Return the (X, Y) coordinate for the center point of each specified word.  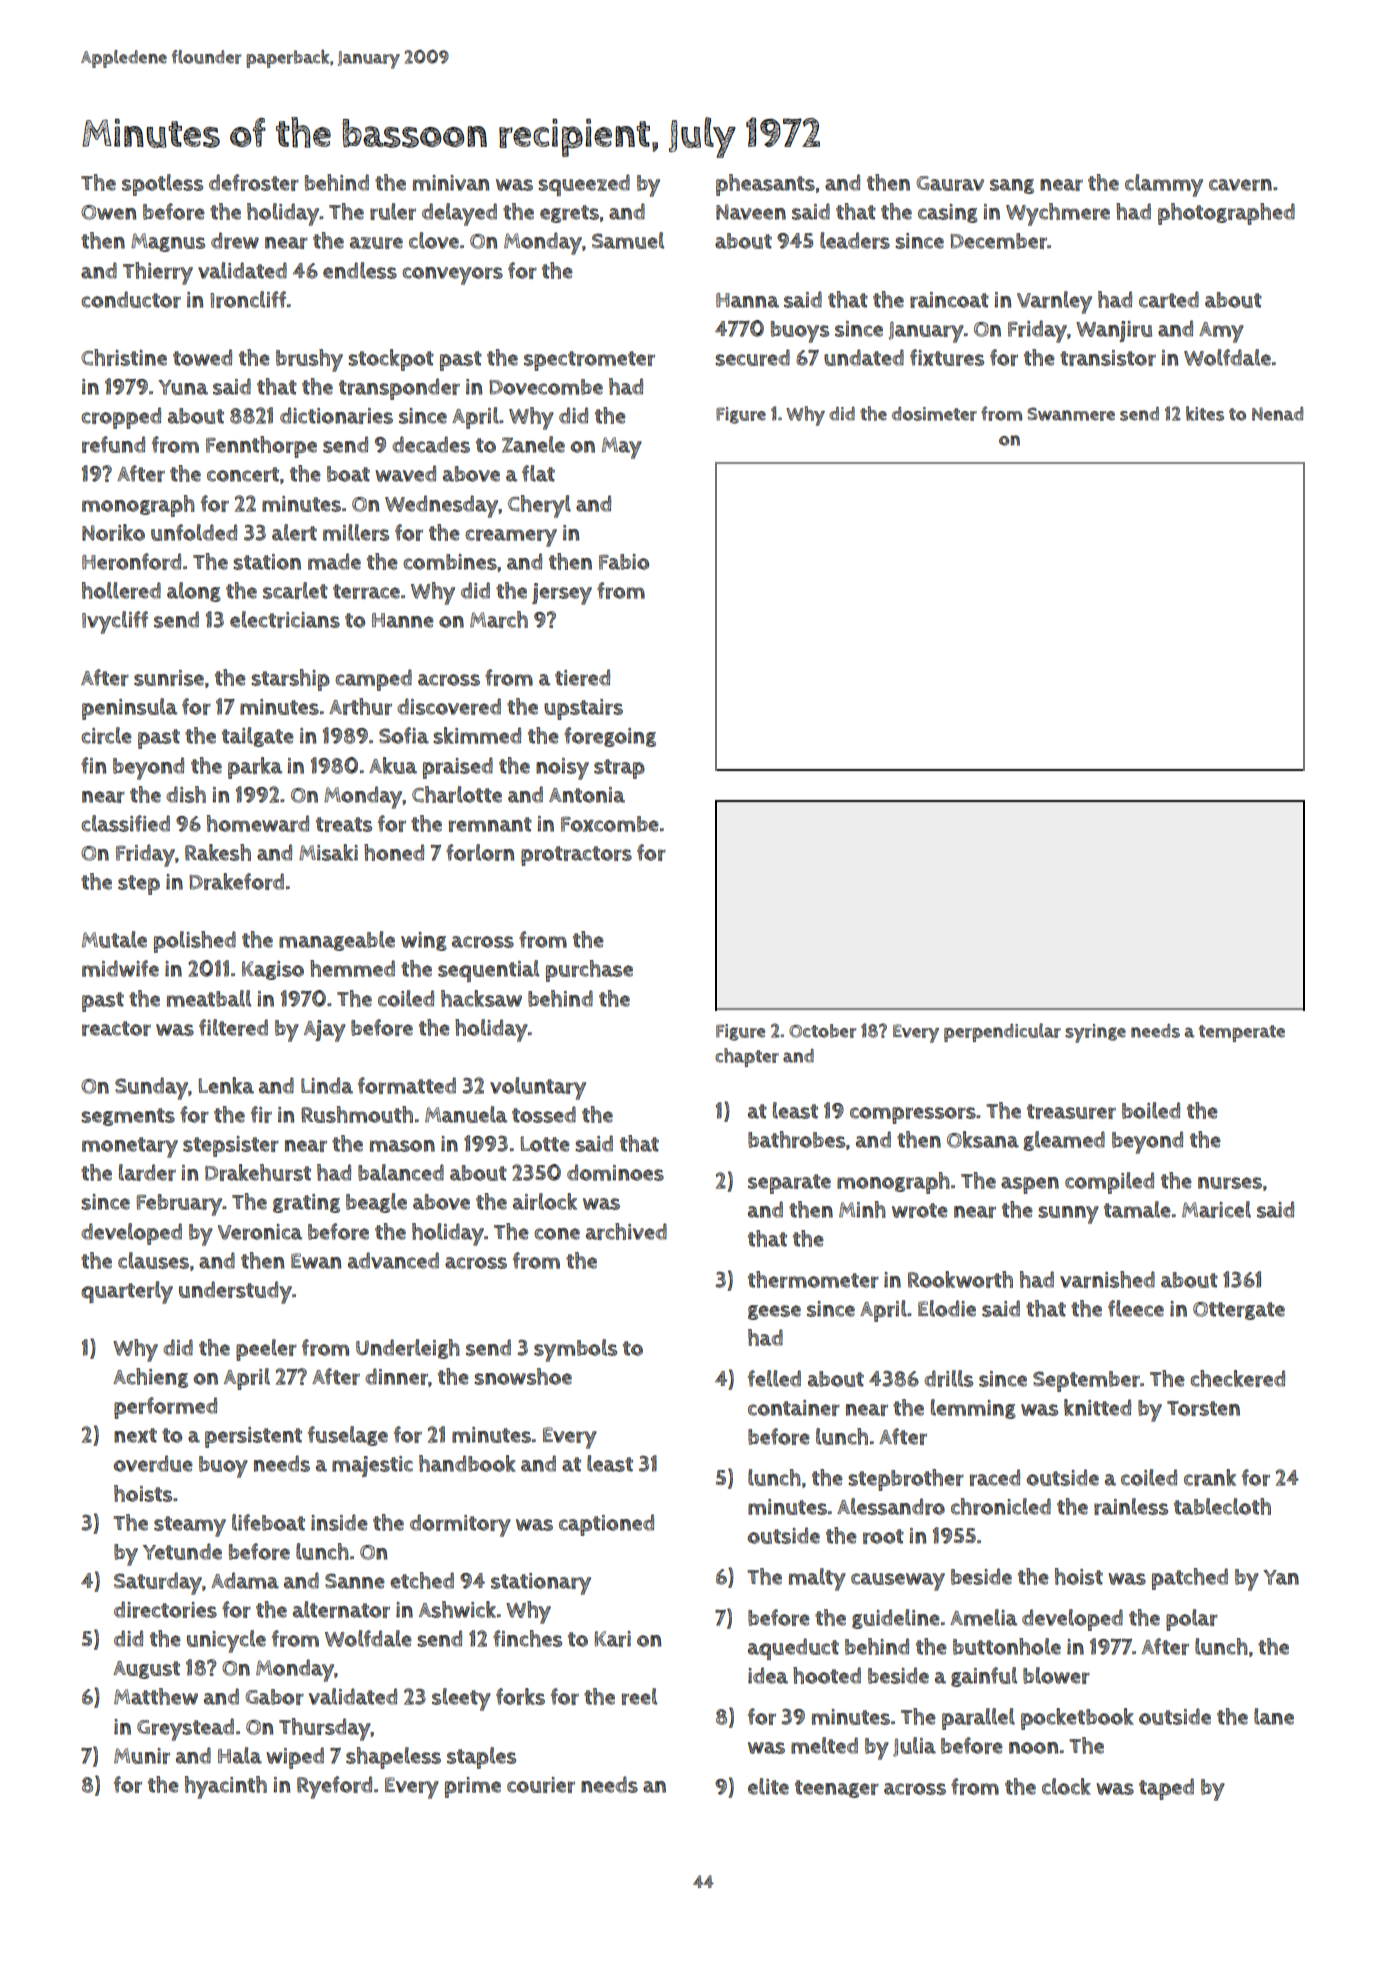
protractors (576, 856)
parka (255, 768)
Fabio (624, 562)
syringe (1095, 1033)
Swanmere (1071, 414)
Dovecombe (546, 387)
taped (1166, 1789)
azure (376, 243)
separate (789, 1184)
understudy (235, 1292)
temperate (1242, 1033)
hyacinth (226, 1787)
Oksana (983, 1139)
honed (394, 852)
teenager (837, 1789)
